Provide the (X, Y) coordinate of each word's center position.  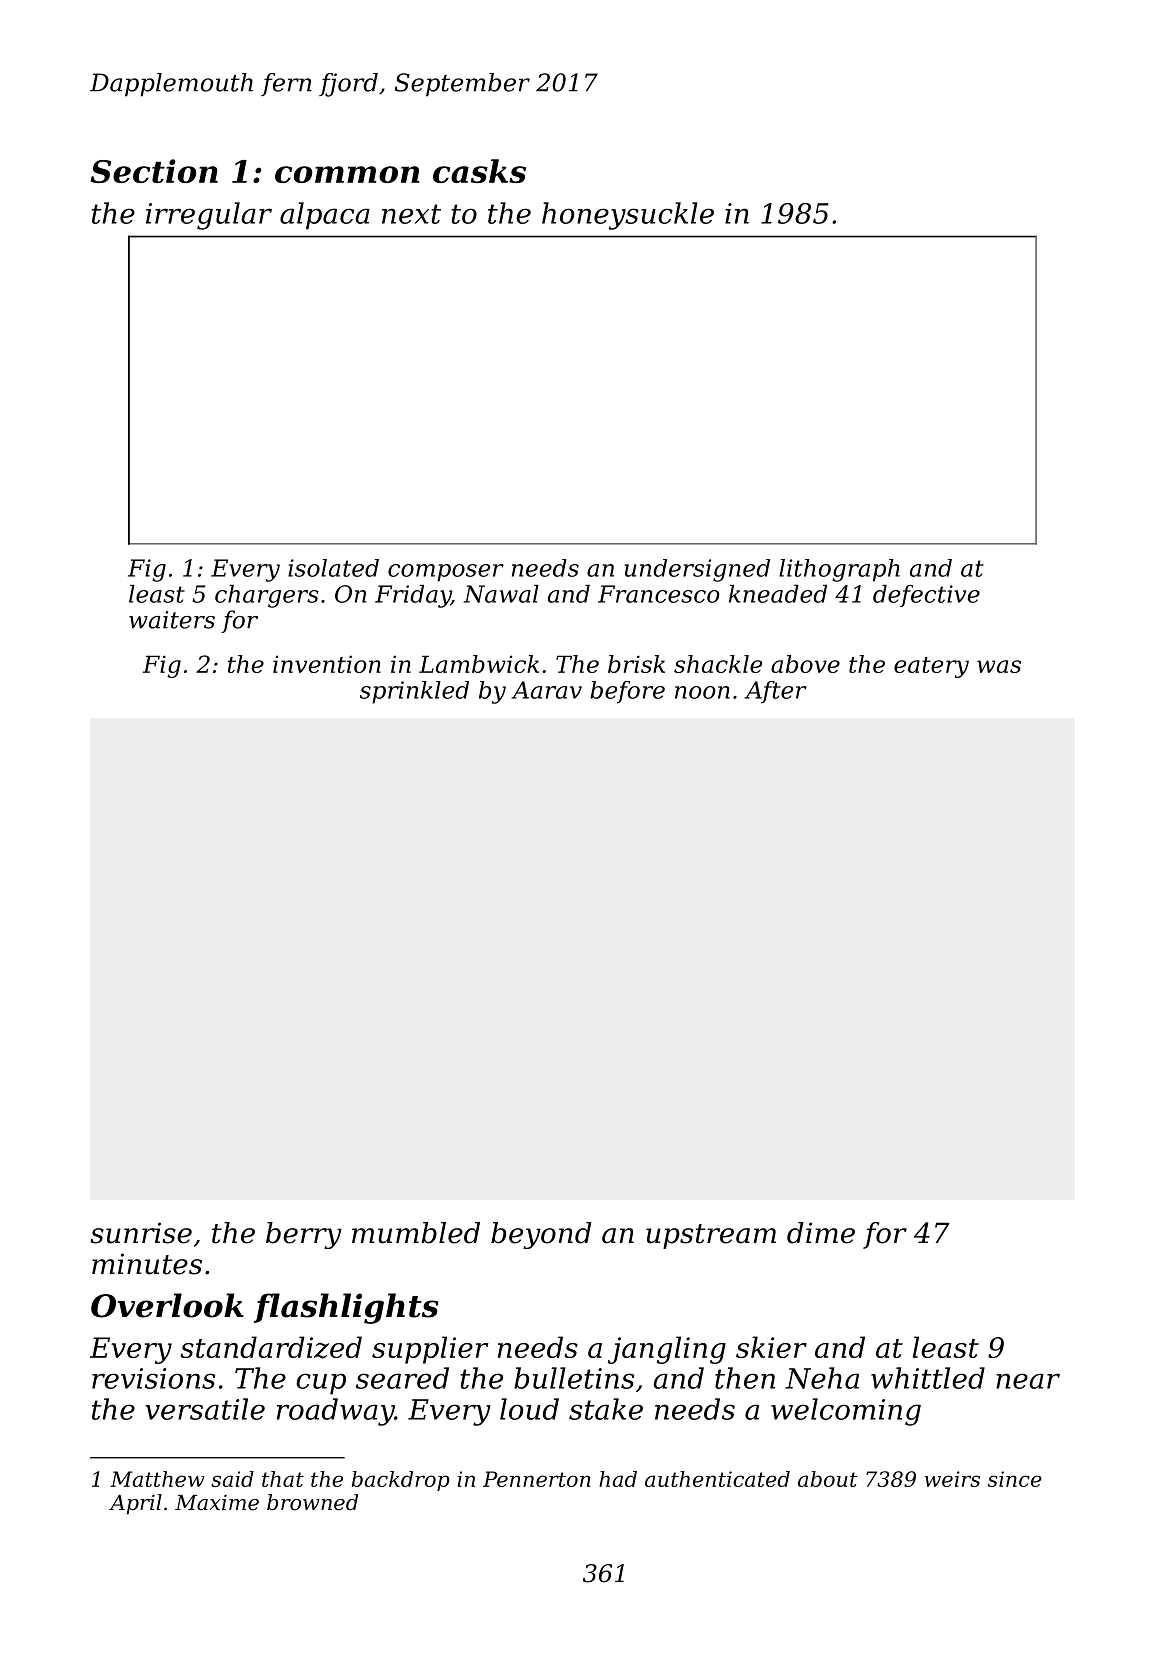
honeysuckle (628, 216)
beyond (541, 1235)
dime (821, 1233)
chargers (267, 596)
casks (479, 171)
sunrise (141, 1233)
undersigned (697, 570)
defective (926, 596)
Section (154, 171)
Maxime (217, 1502)
